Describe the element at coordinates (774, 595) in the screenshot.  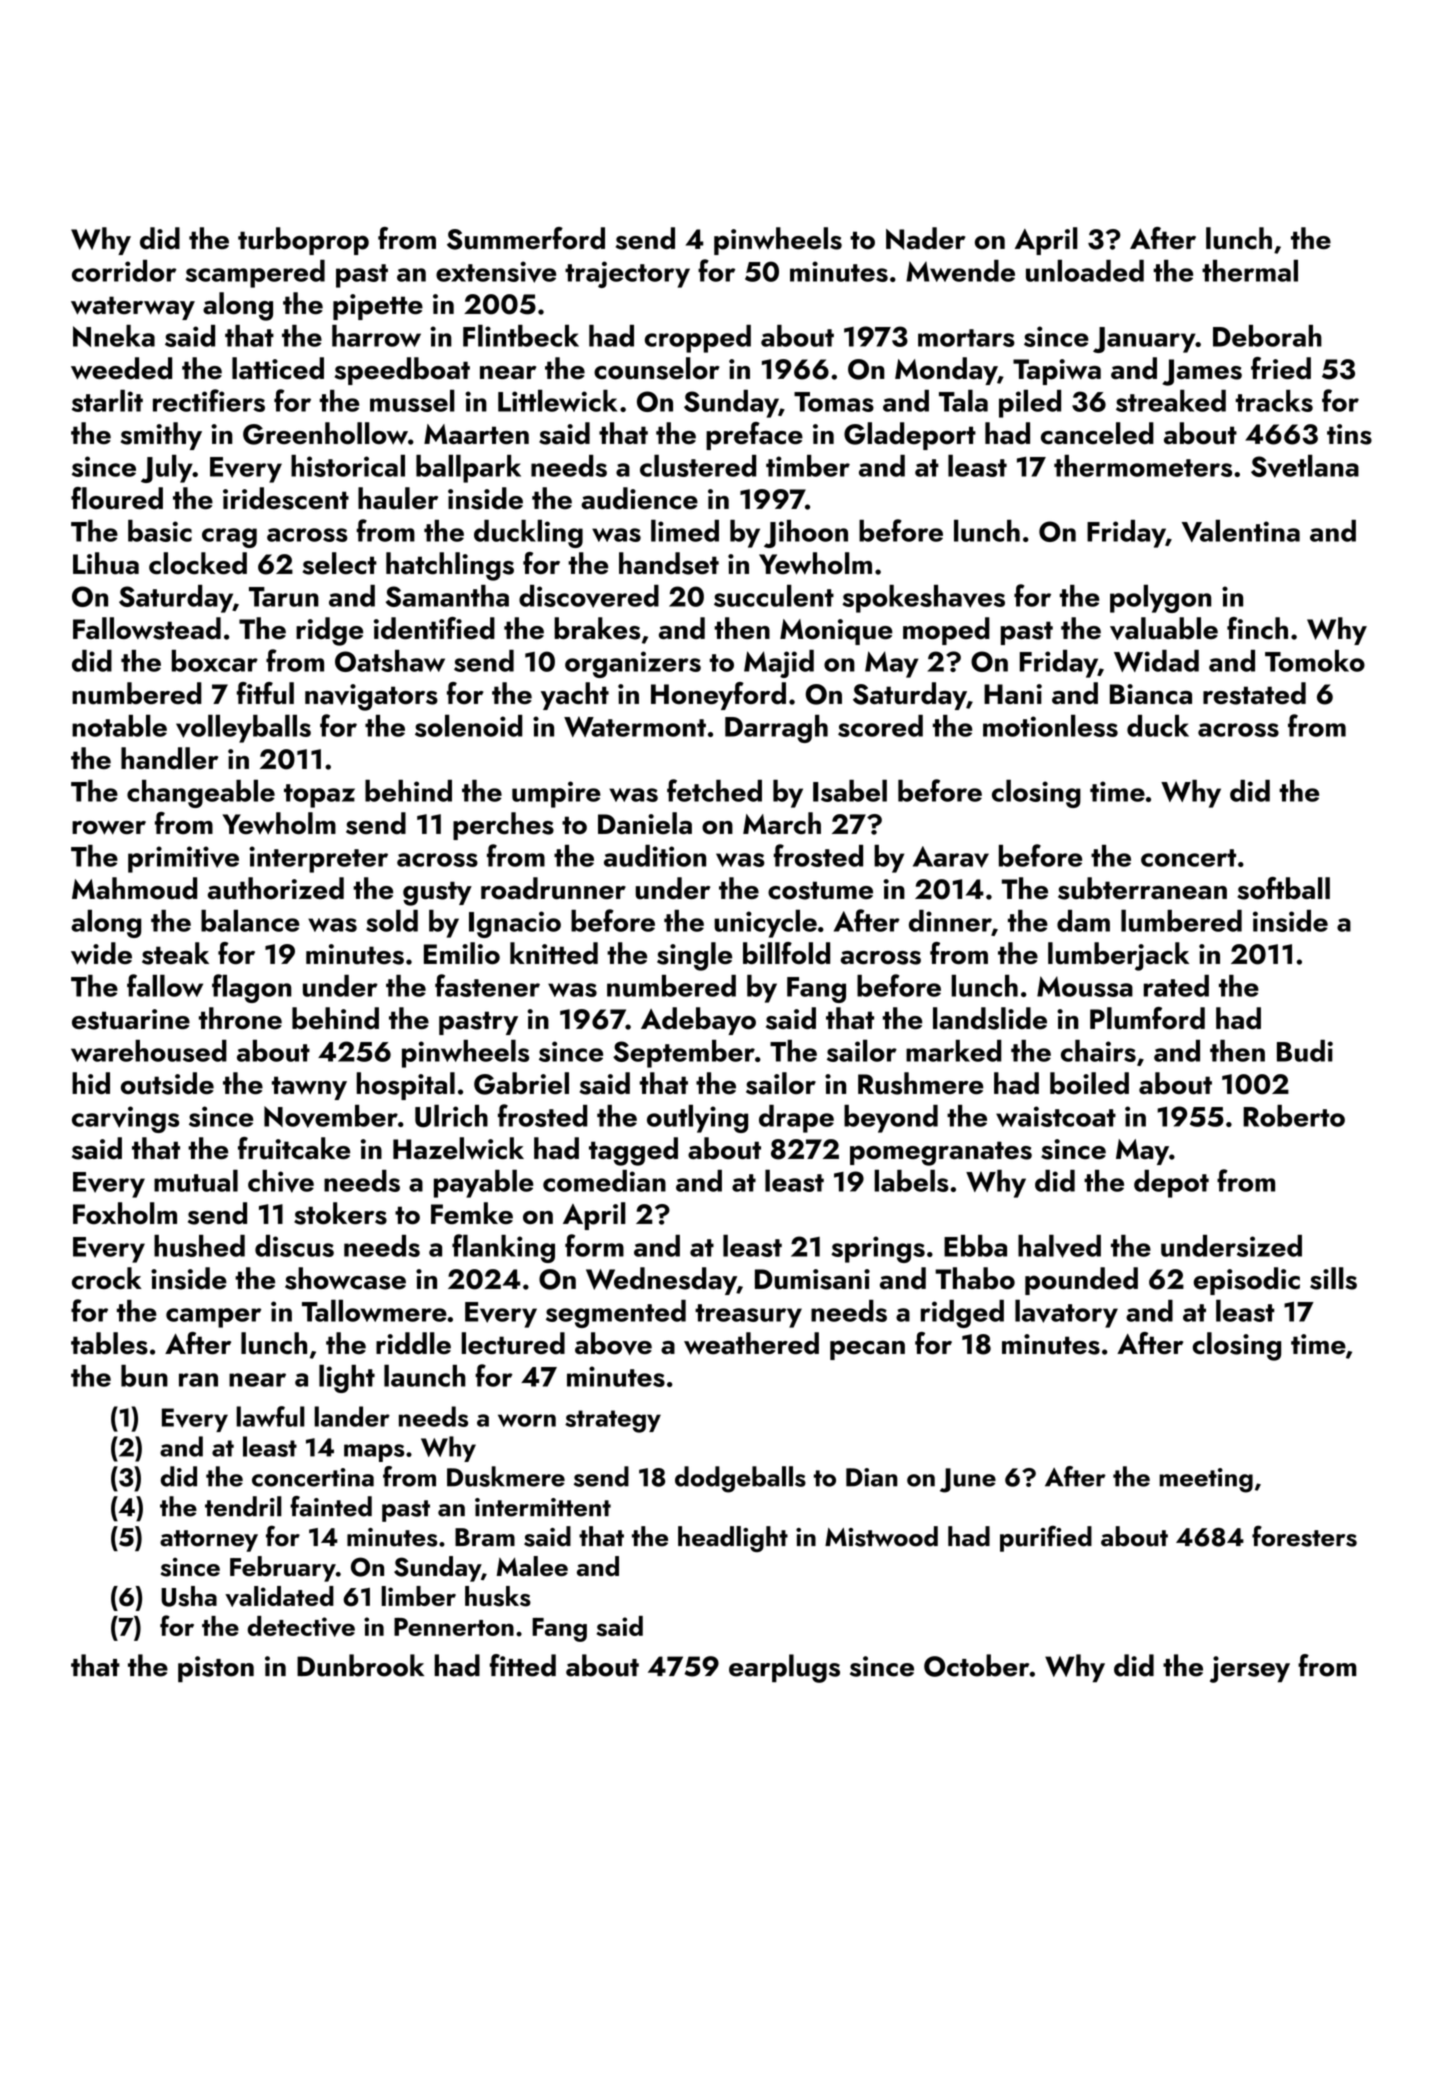
I see `succulent` at that location.
